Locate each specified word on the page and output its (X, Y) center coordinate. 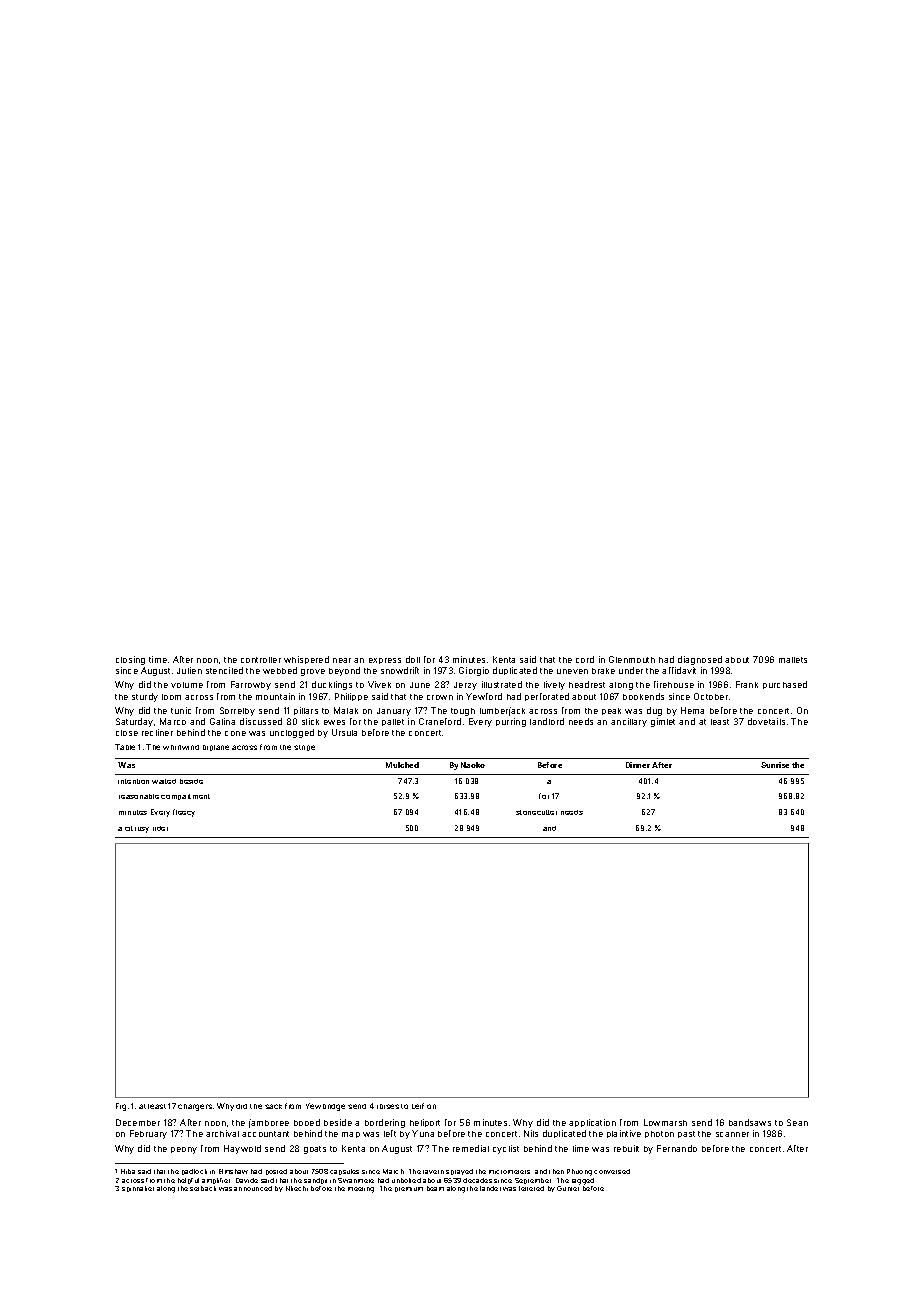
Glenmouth (632, 659)
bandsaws (750, 1122)
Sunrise (775, 765)
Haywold (242, 1149)
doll (413, 659)
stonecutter (536, 812)
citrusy (137, 829)
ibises (388, 1106)
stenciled (224, 670)
